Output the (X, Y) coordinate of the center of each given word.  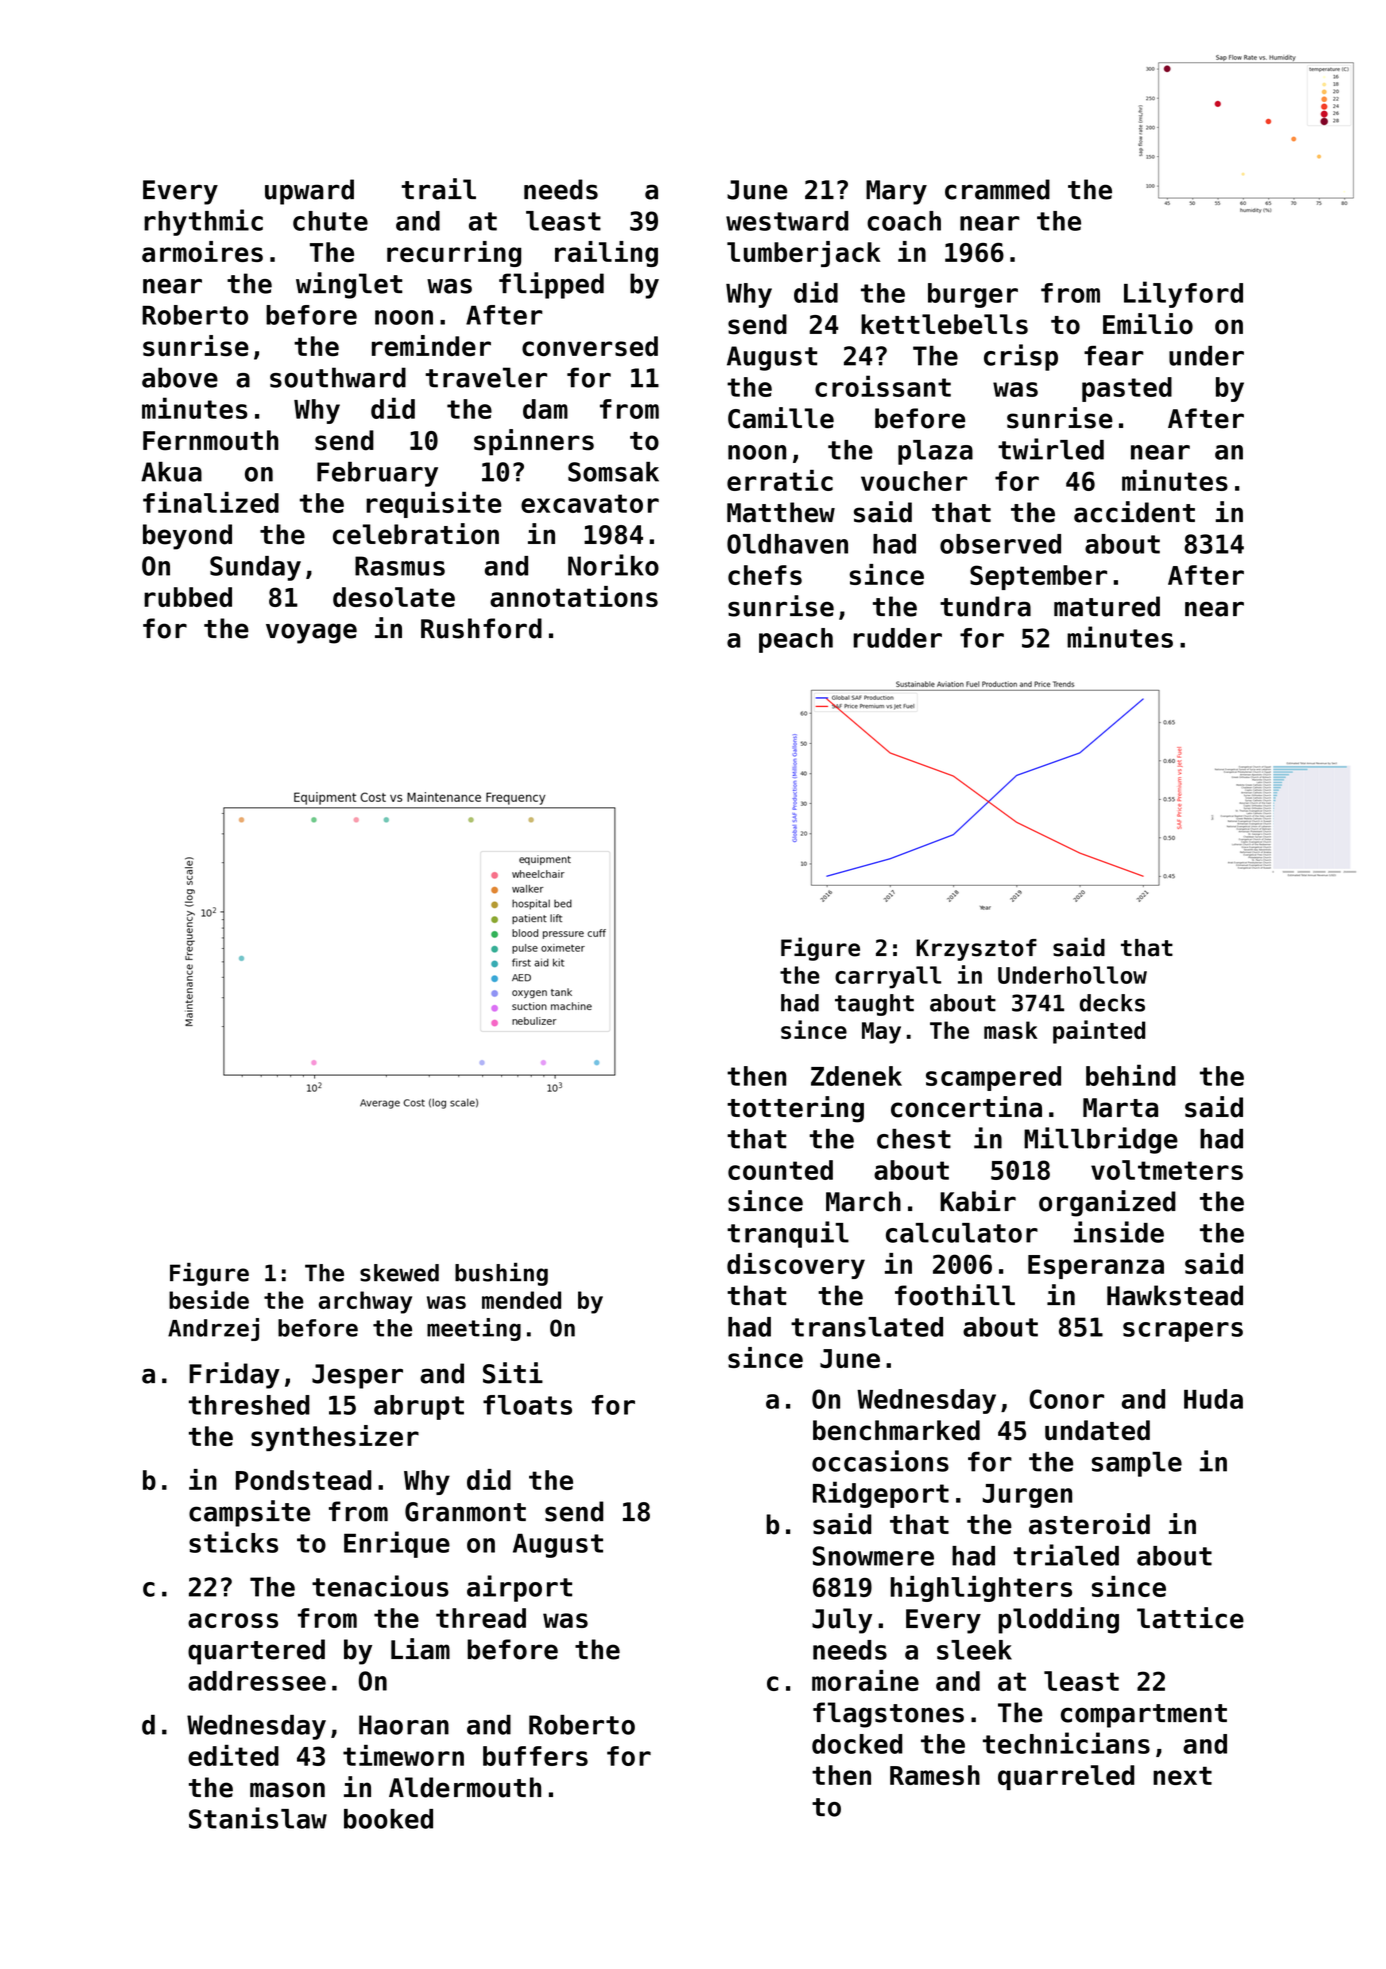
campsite (249, 1513)
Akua (171, 472)
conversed (590, 346)
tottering (795, 1109)
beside (209, 1299)
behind (1131, 1075)
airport (519, 1588)
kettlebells (944, 324)
